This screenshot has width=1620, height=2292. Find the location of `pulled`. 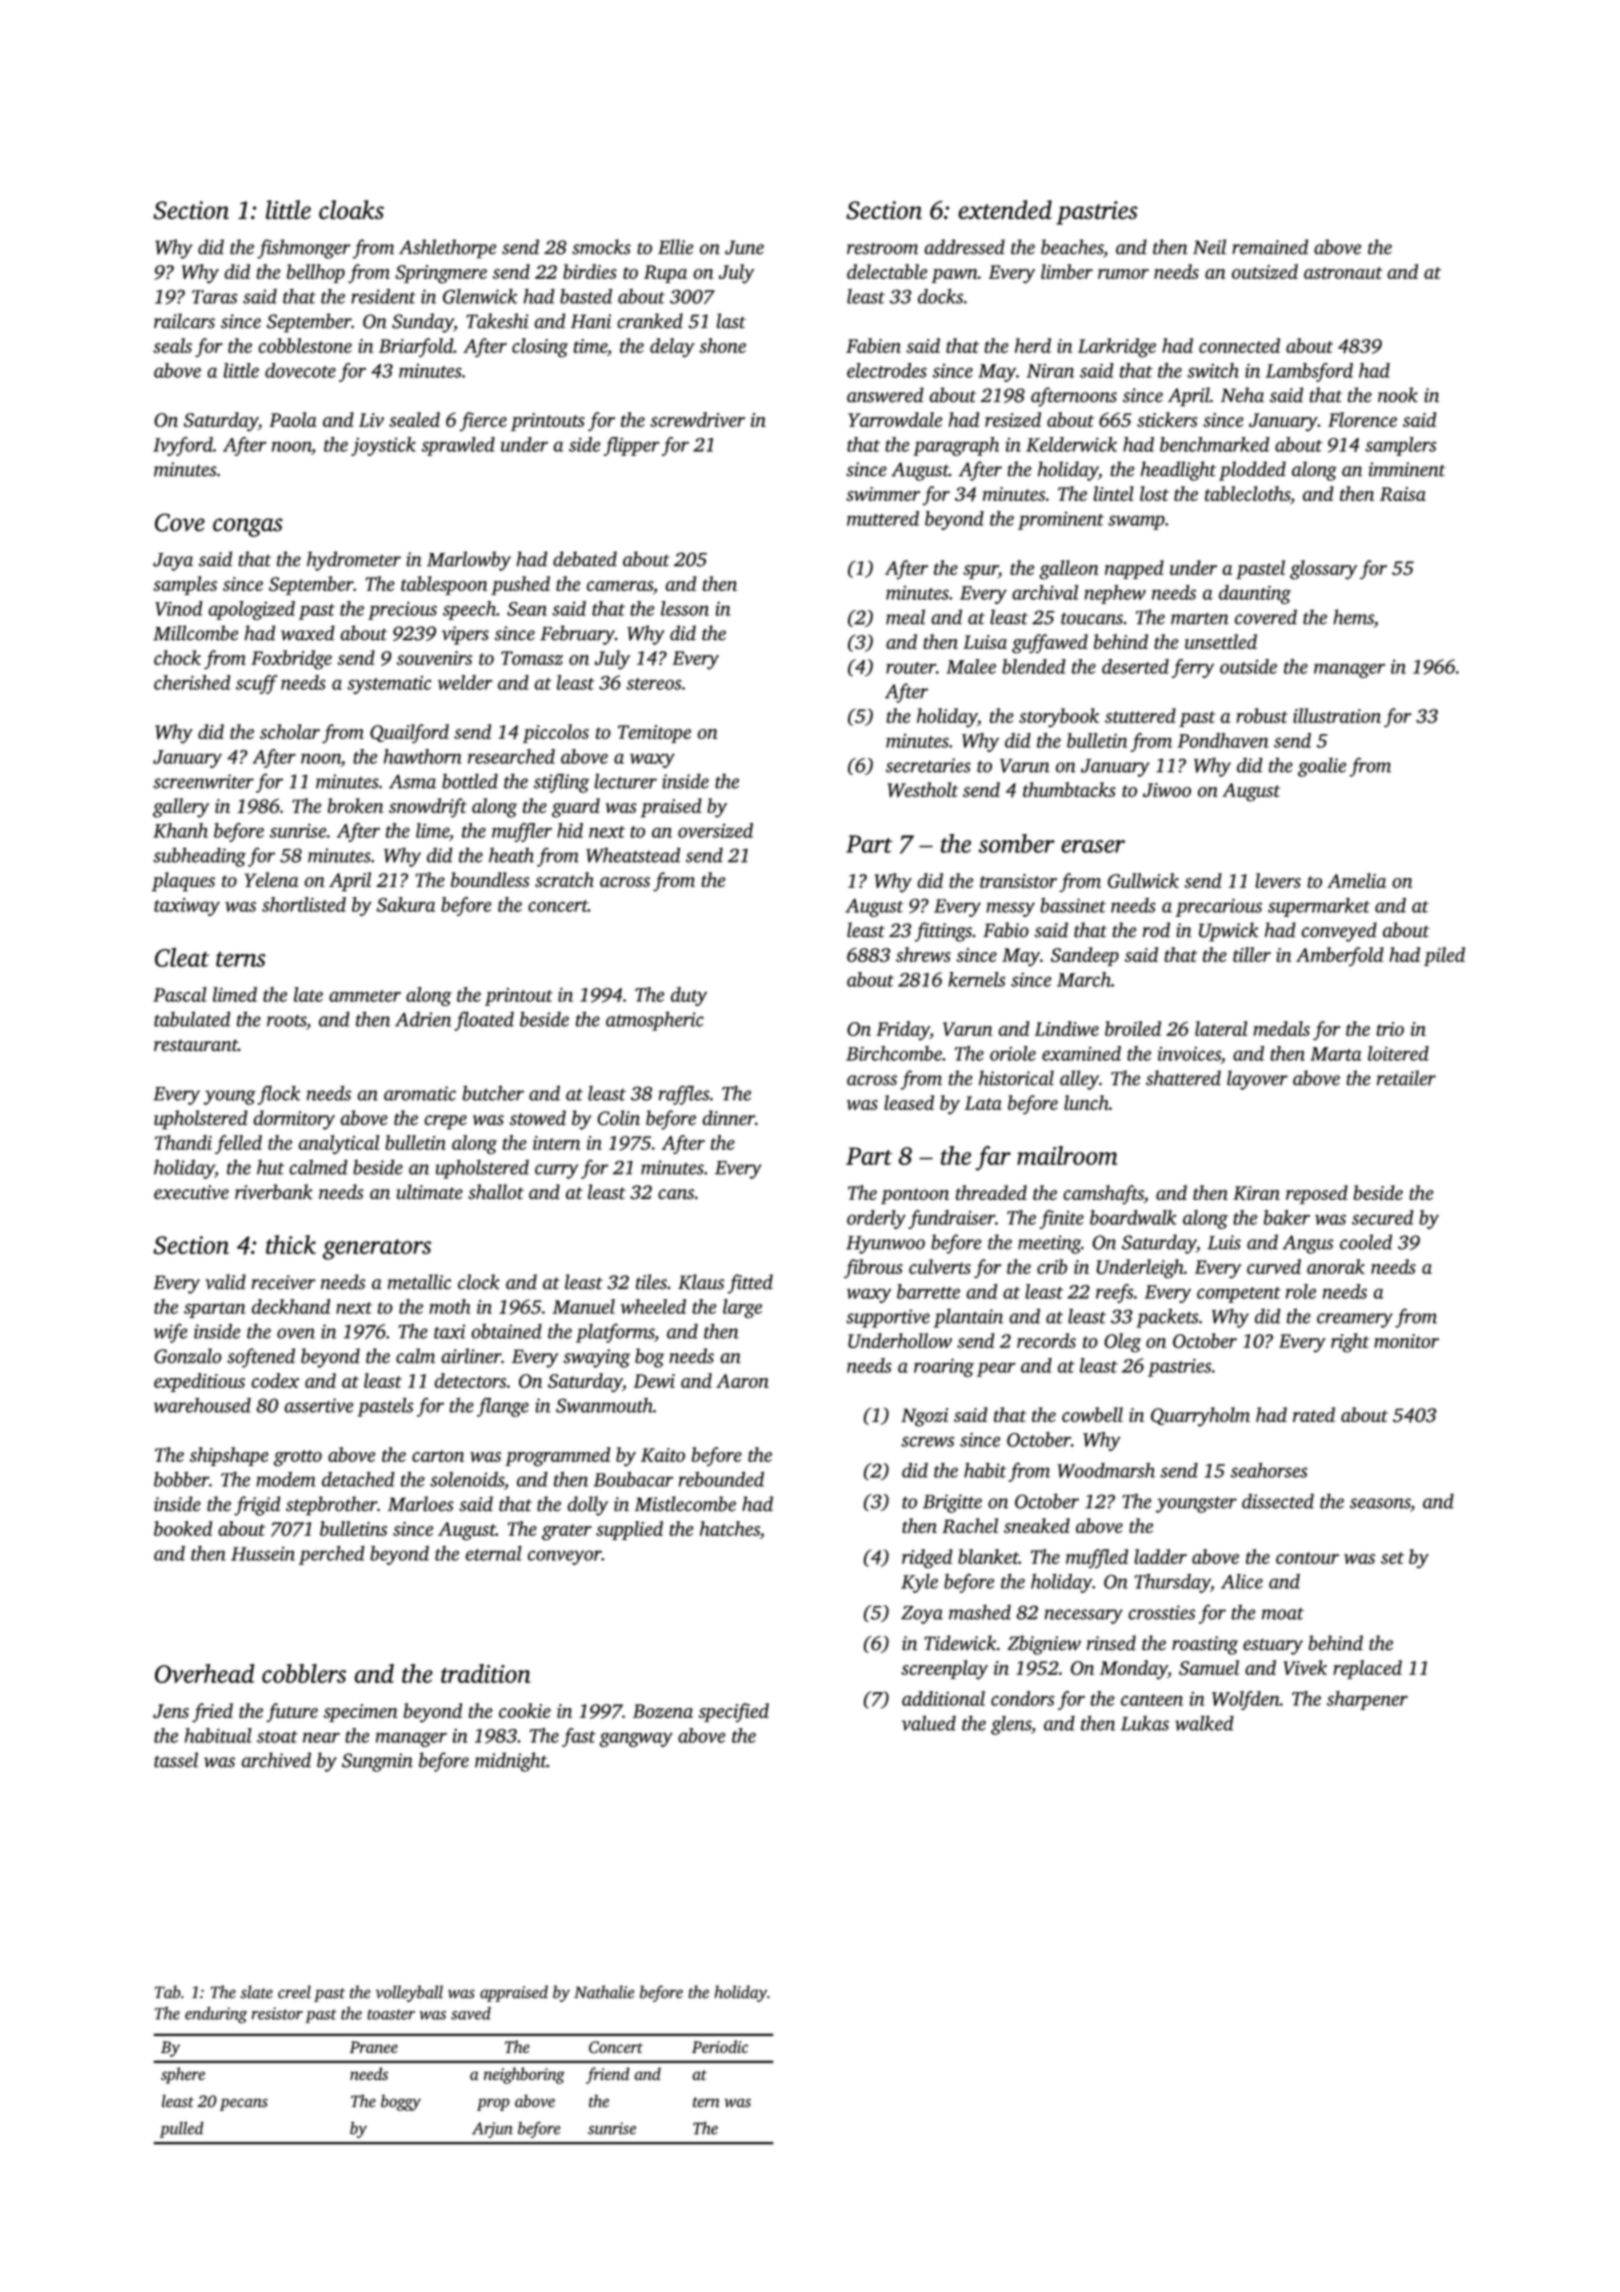

pulled is located at coordinates (182, 2129).
